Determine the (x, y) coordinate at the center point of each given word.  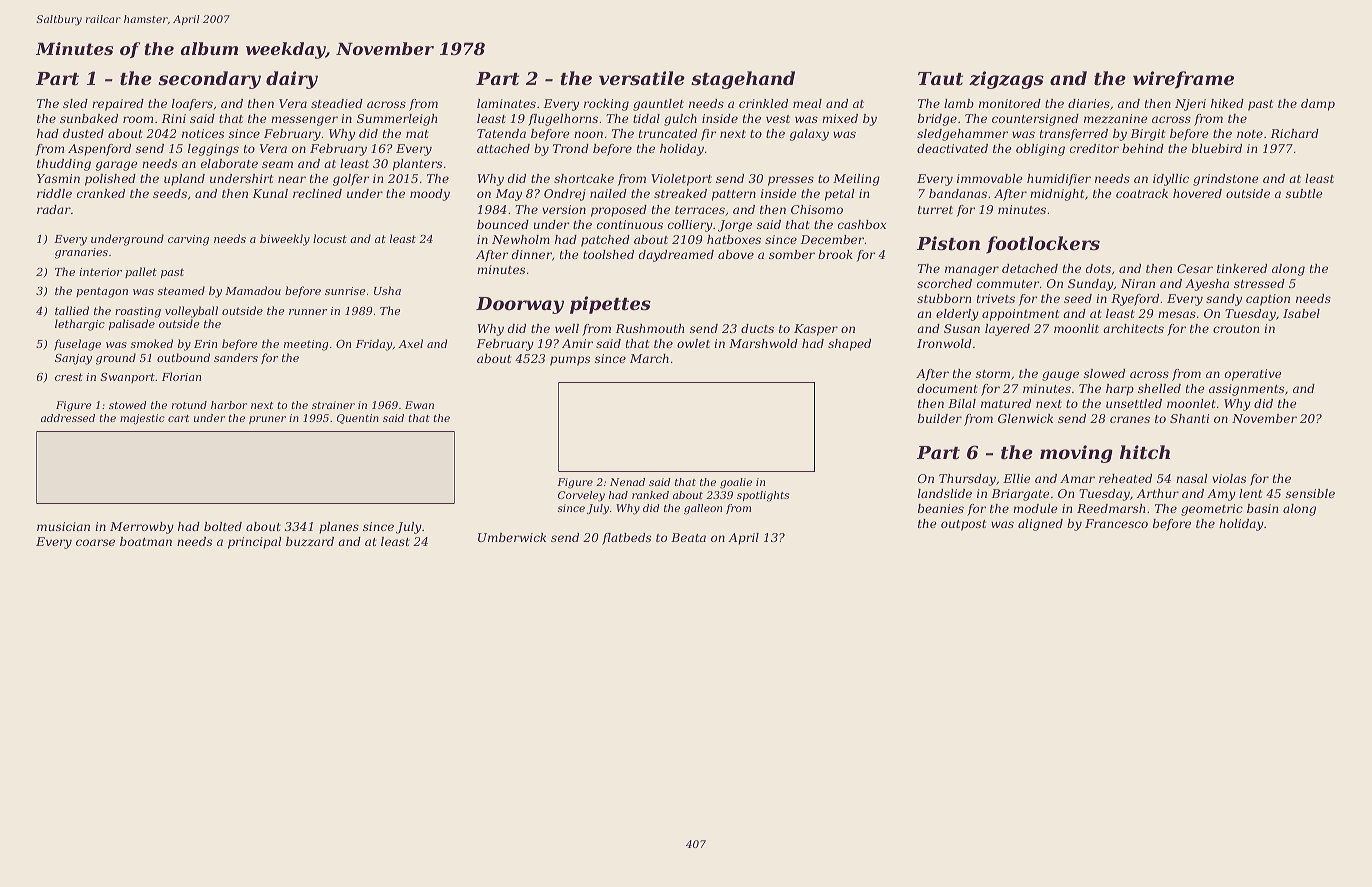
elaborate (229, 163)
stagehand (743, 80)
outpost (963, 525)
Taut (940, 78)
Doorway (520, 305)
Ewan (419, 405)
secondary (209, 80)
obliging (1040, 150)
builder (940, 418)
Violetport (681, 180)
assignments (1246, 390)
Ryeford (1135, 300)
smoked (152, 343)
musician (63, 526)
